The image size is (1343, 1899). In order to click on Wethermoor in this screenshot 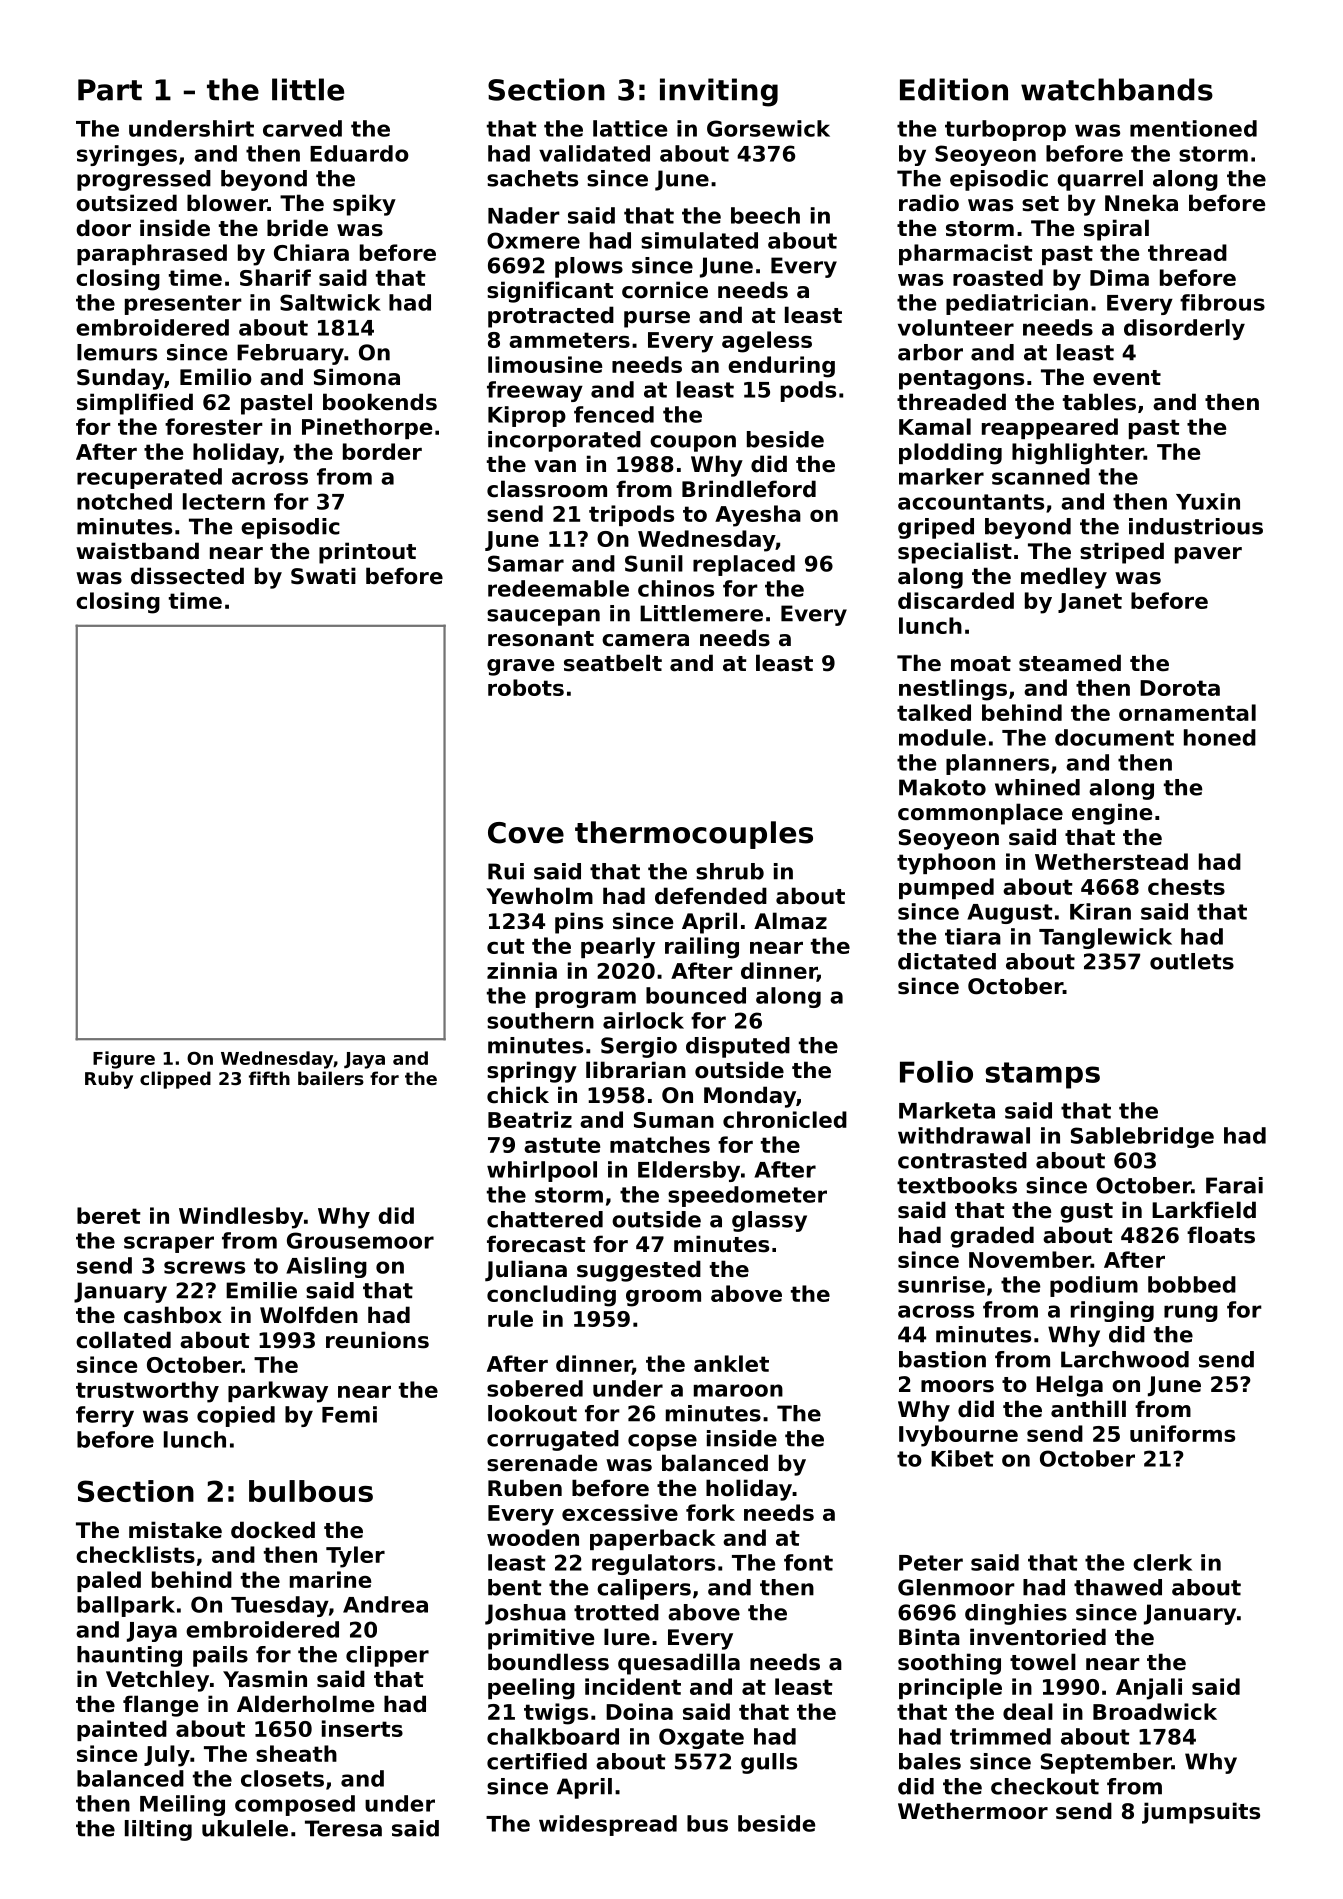, I will do `click(973, 1811)`.
